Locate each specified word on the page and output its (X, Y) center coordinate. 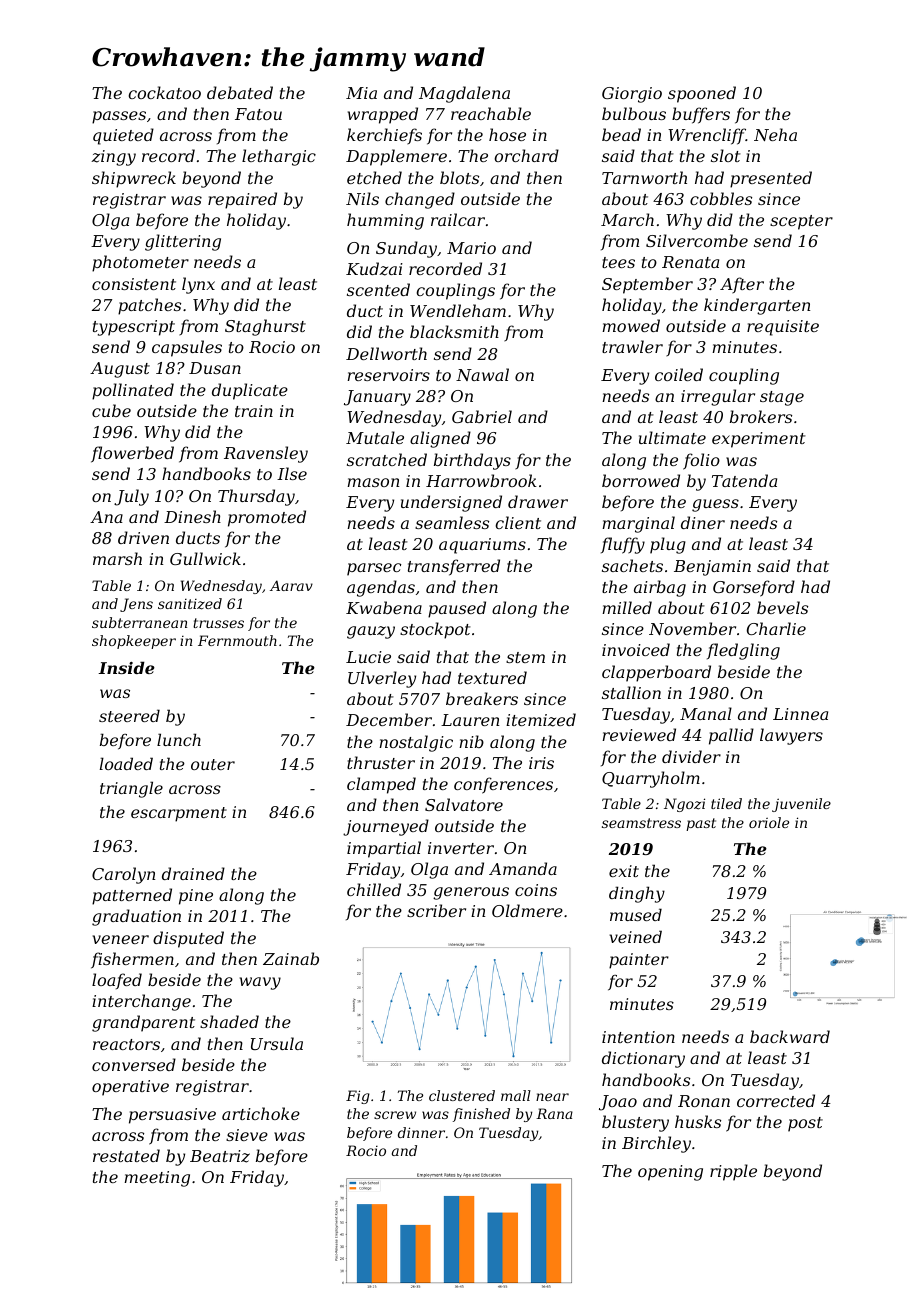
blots (459, 177)
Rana (554, 1113)
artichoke (261, 1113)
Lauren (470, 720)
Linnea (800, 714)
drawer (538, 501)
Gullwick (205, 558)
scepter (801, 222)
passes (119, 117)
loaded (126, 763)
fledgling (743, 651)
